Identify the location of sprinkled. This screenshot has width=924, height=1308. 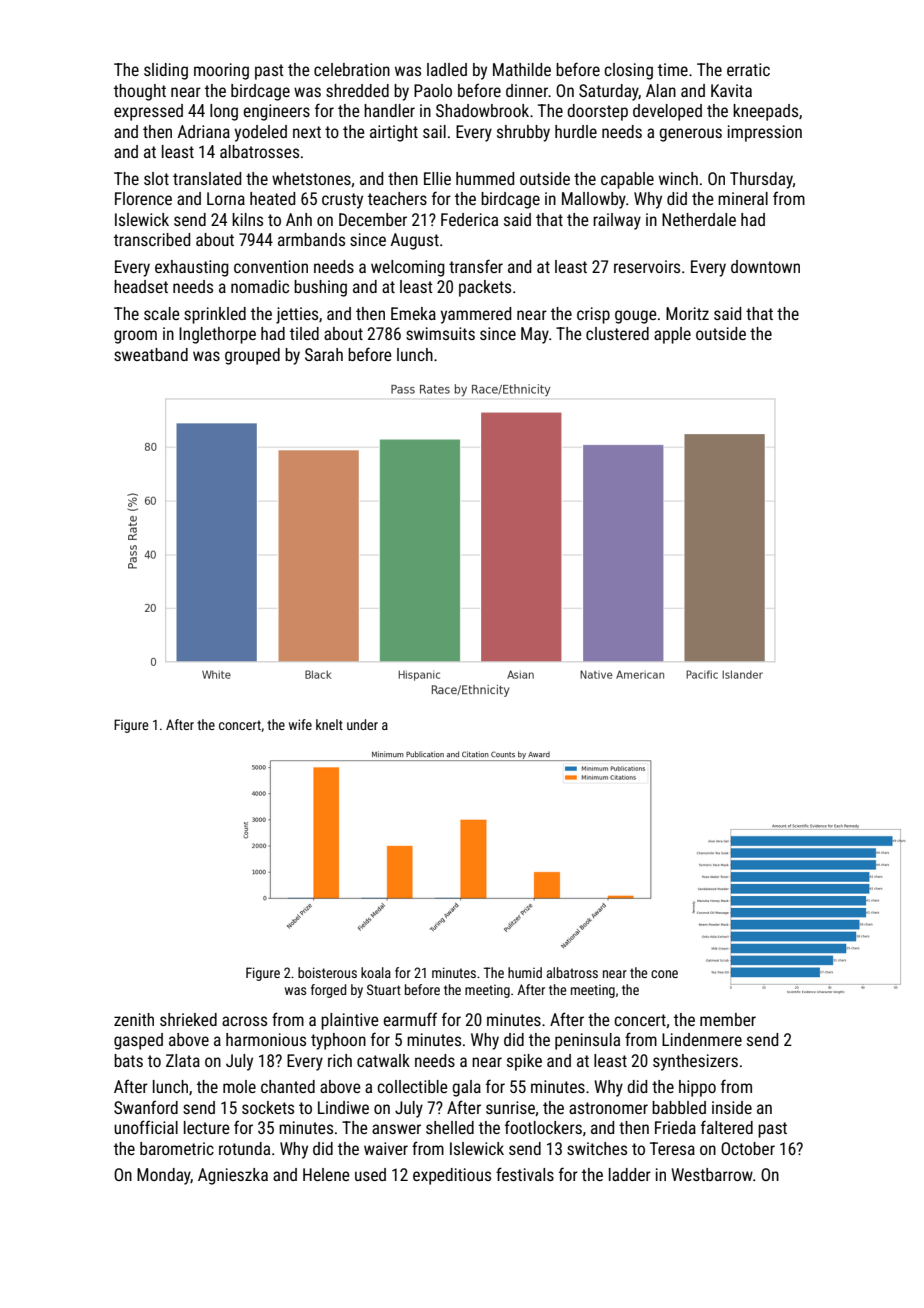
(215, 315).
